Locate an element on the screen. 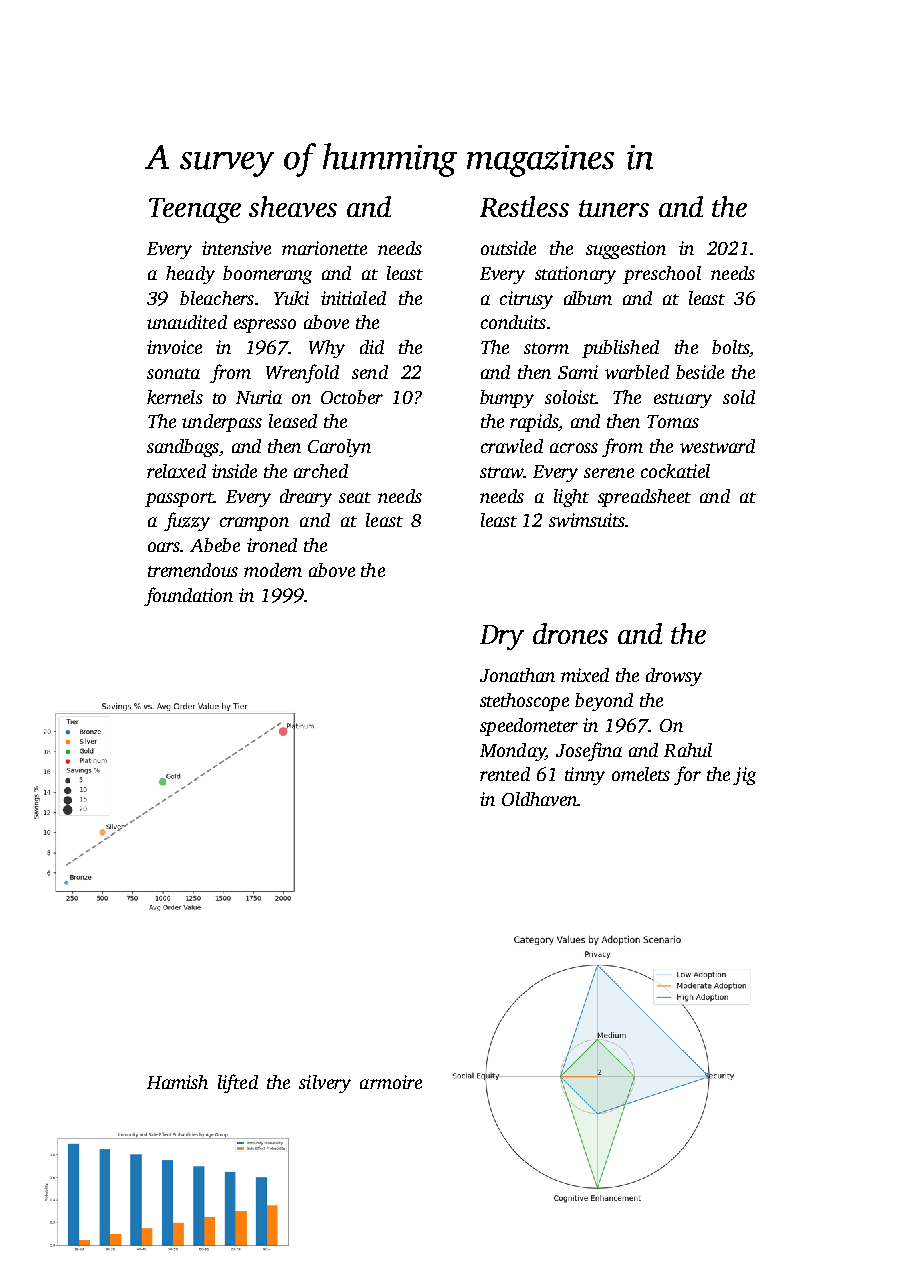 This screenshot has height=1279, width=902. Oldhaven is located at coordinates (540, 799).
